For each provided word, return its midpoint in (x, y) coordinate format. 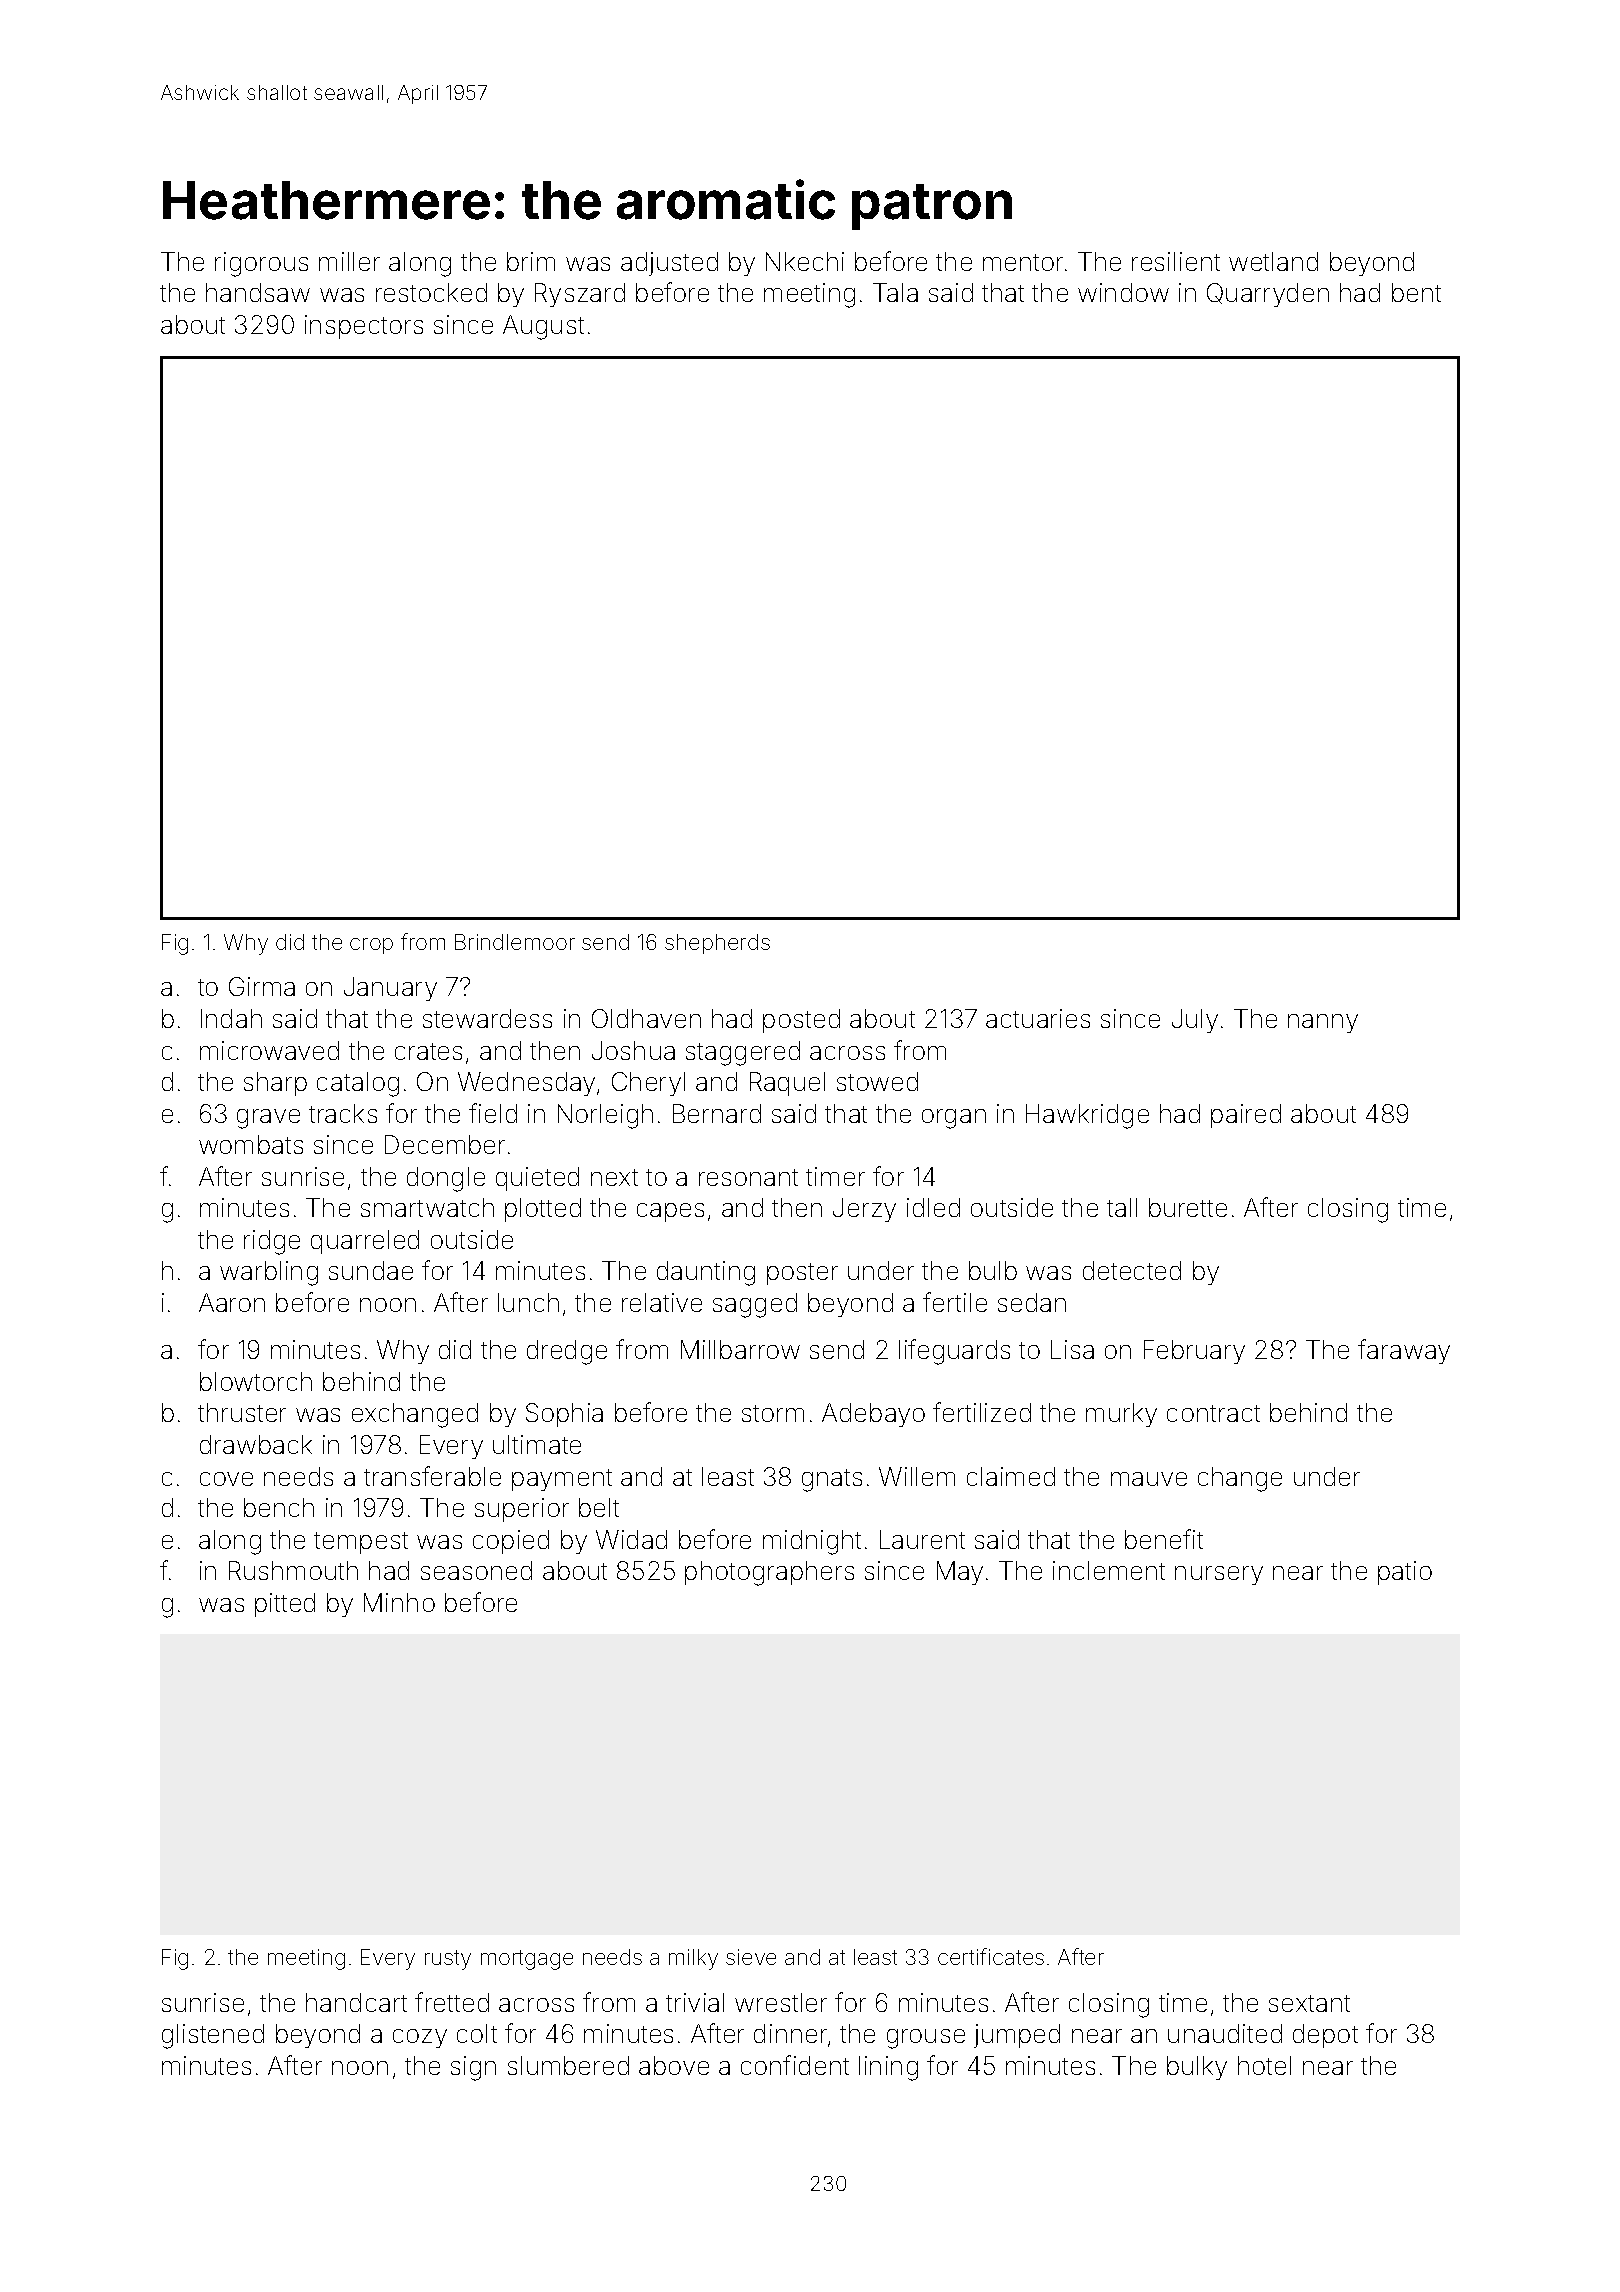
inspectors (364, 327)
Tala (895, 292)
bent (1416, 292)
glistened (213, 2036)
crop (371, 946)
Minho (399, 1602)
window (1123, 292)
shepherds (717, 944)
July (1195, 1021)
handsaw (258, 292)
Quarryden (1268, 295)
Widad (631, 1539)
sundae (371, 1270)
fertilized (982, 1412)
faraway (1404, 1351)
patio (1405, 1573)
